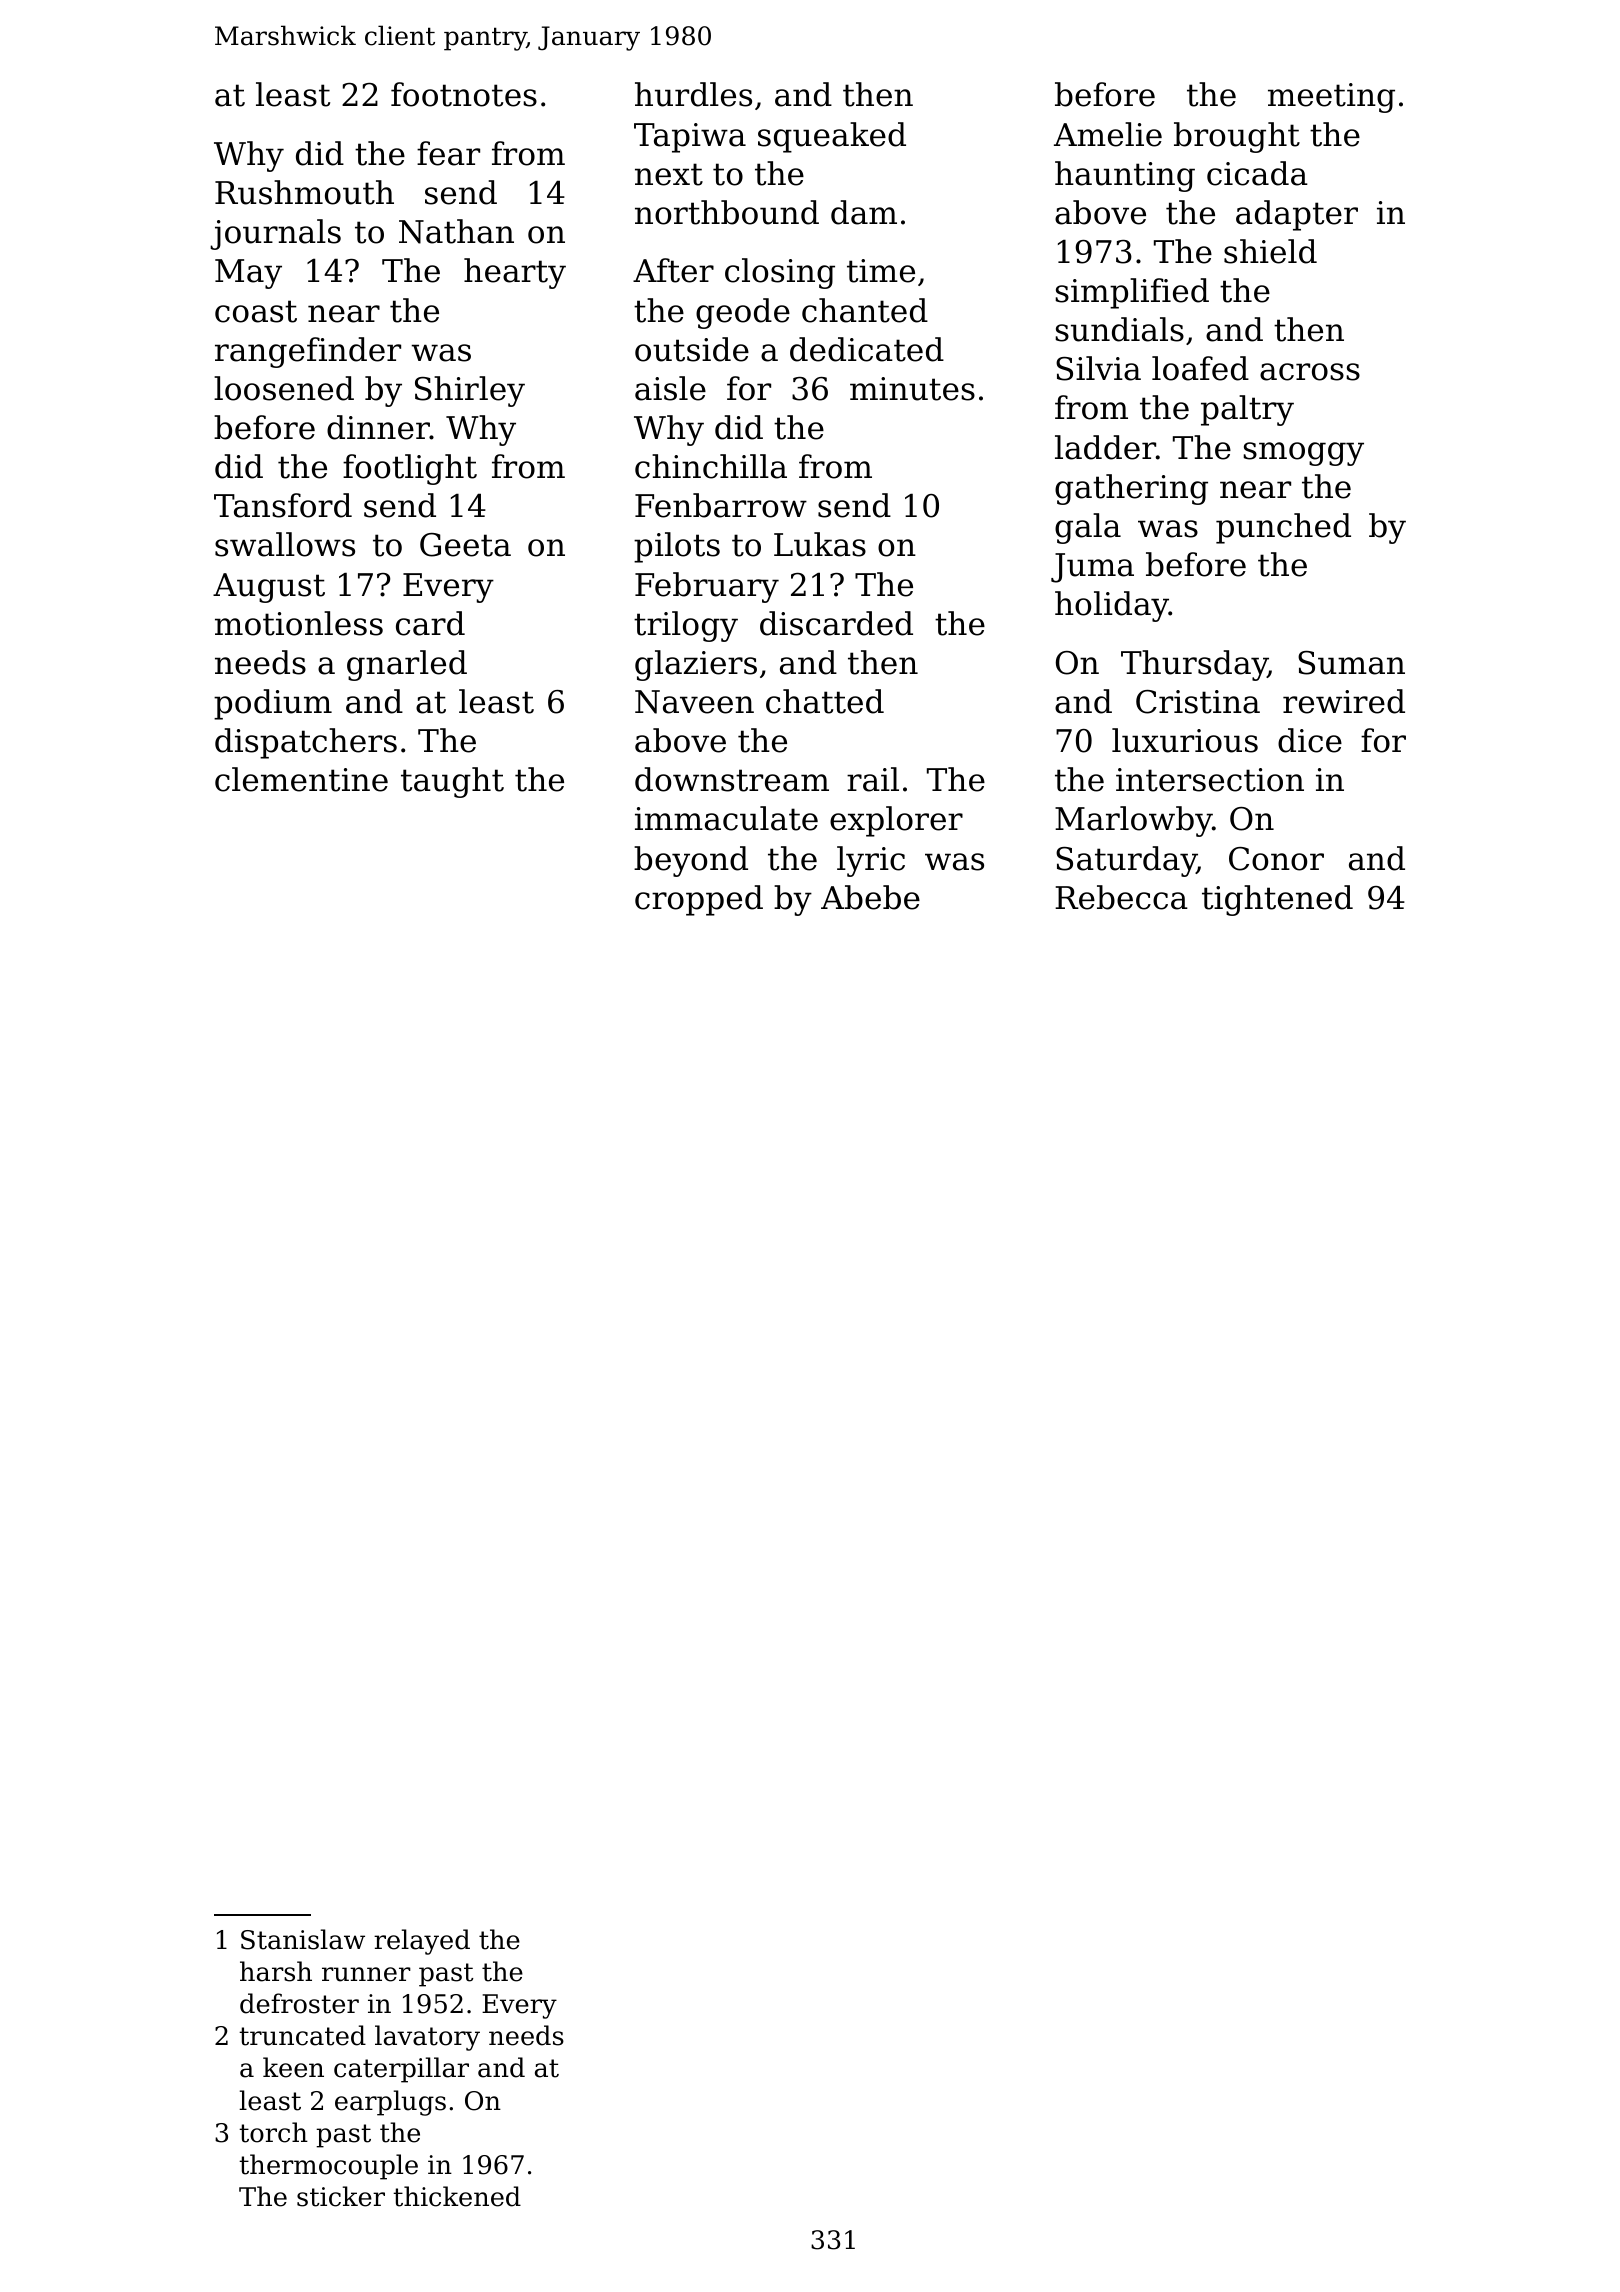 The width and height of the image is (1620, 2292). I want to click on relayed, so click(422, 1942).
